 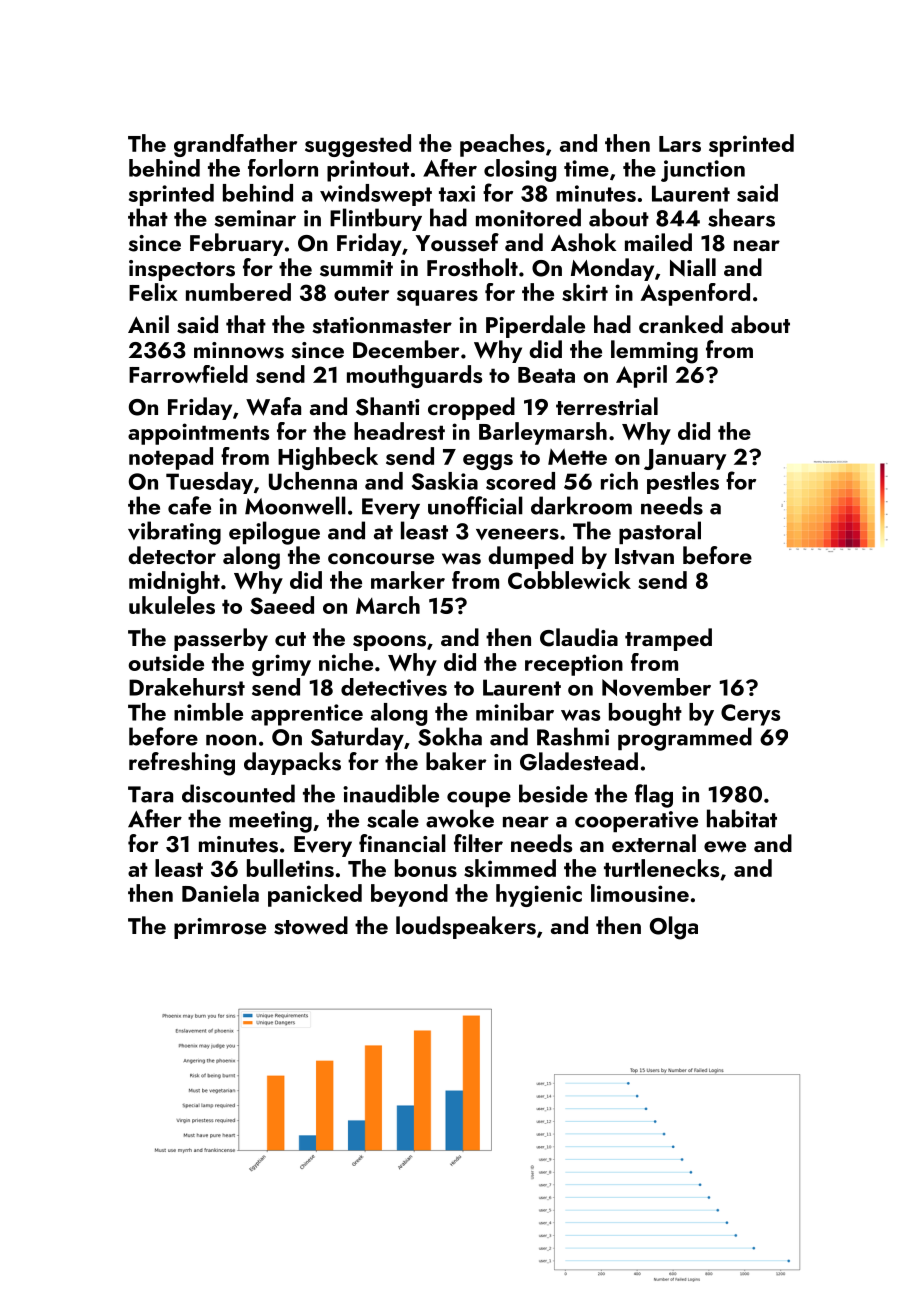 What do you see at coordinates (171, 458) in the screenshot?
I see `notepad` at bounding box center [171, 458].
